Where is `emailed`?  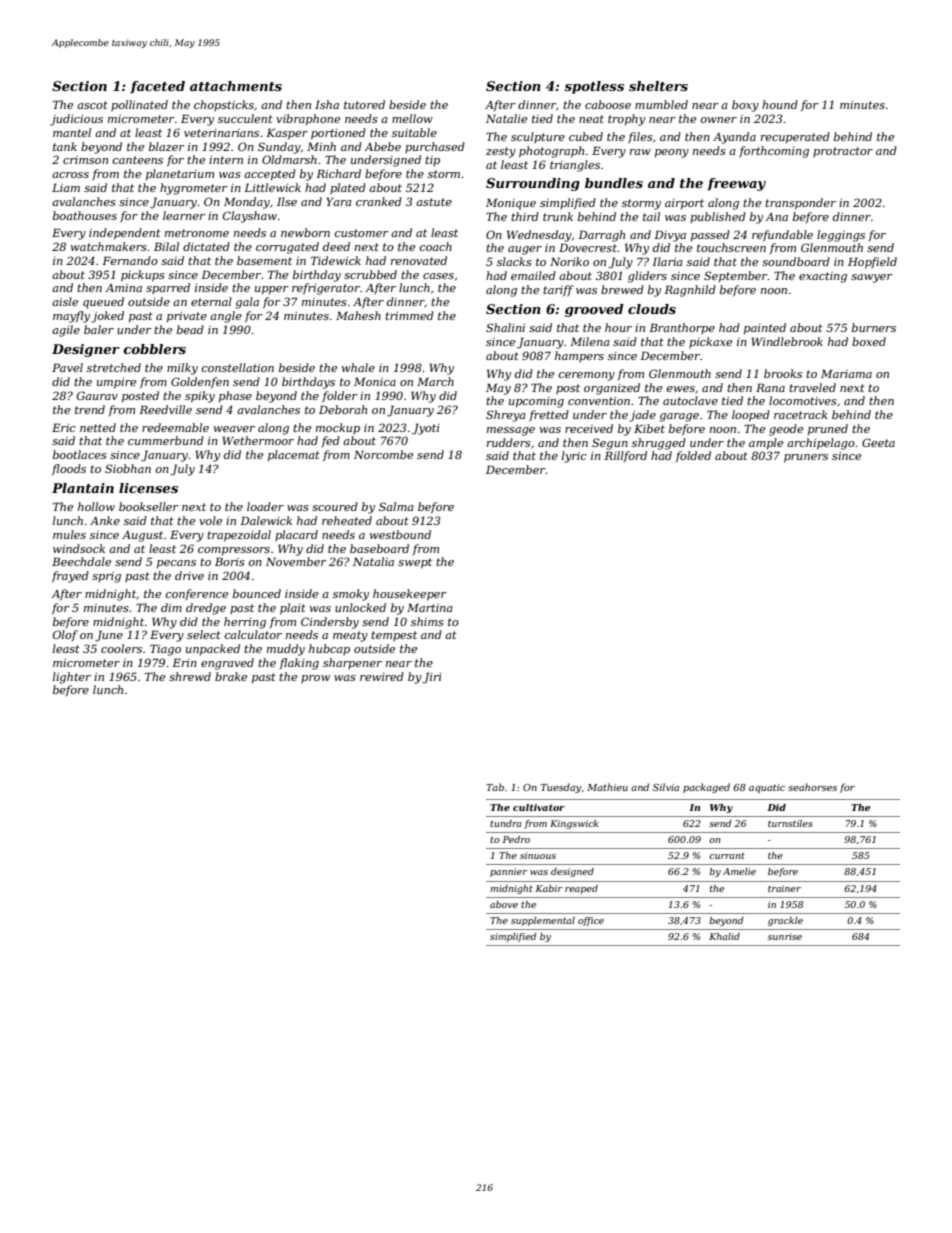 emailed is located at coordinates (533, 275).
